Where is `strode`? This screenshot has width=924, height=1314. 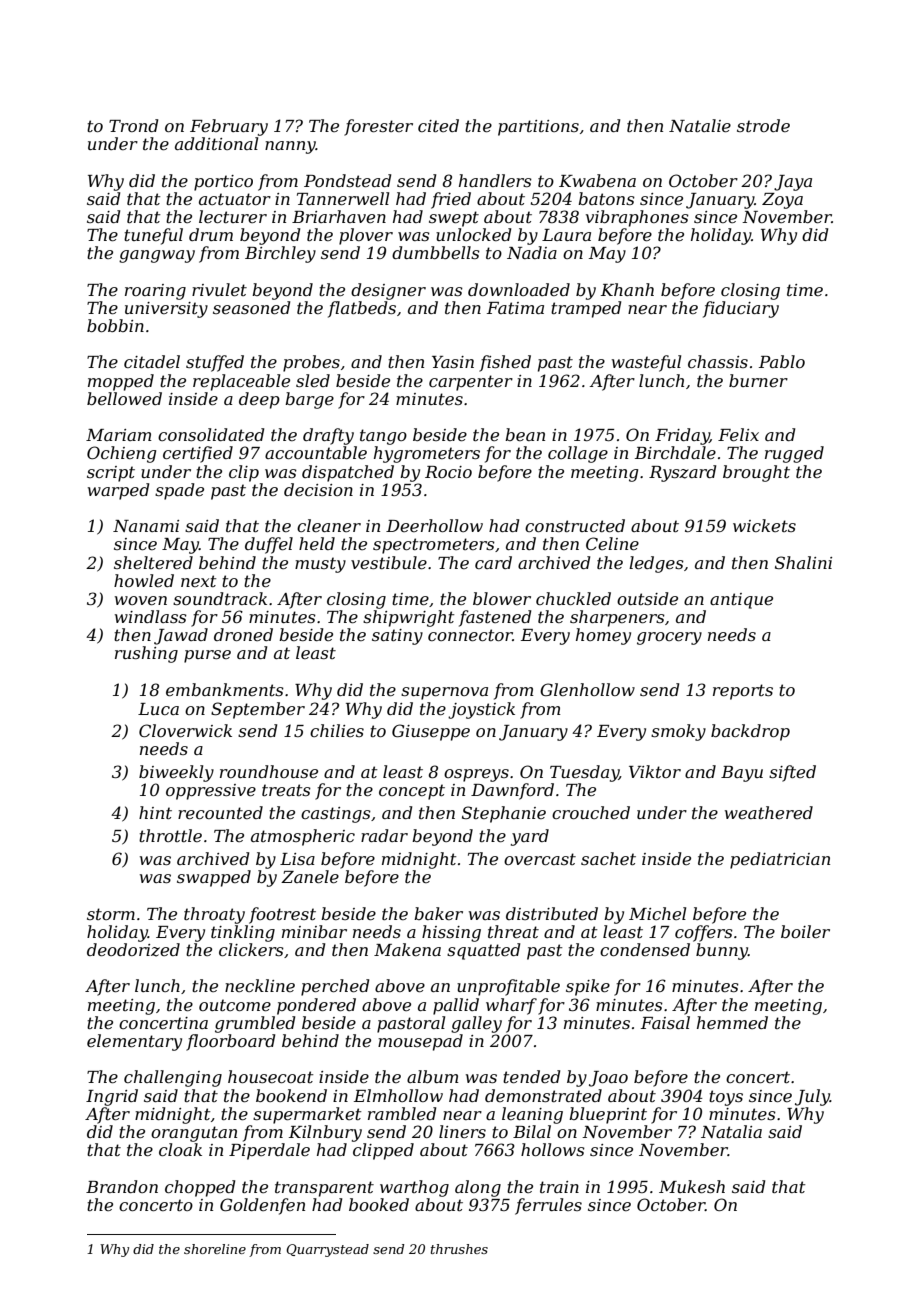
strode is located at coordinates (763, 125).
